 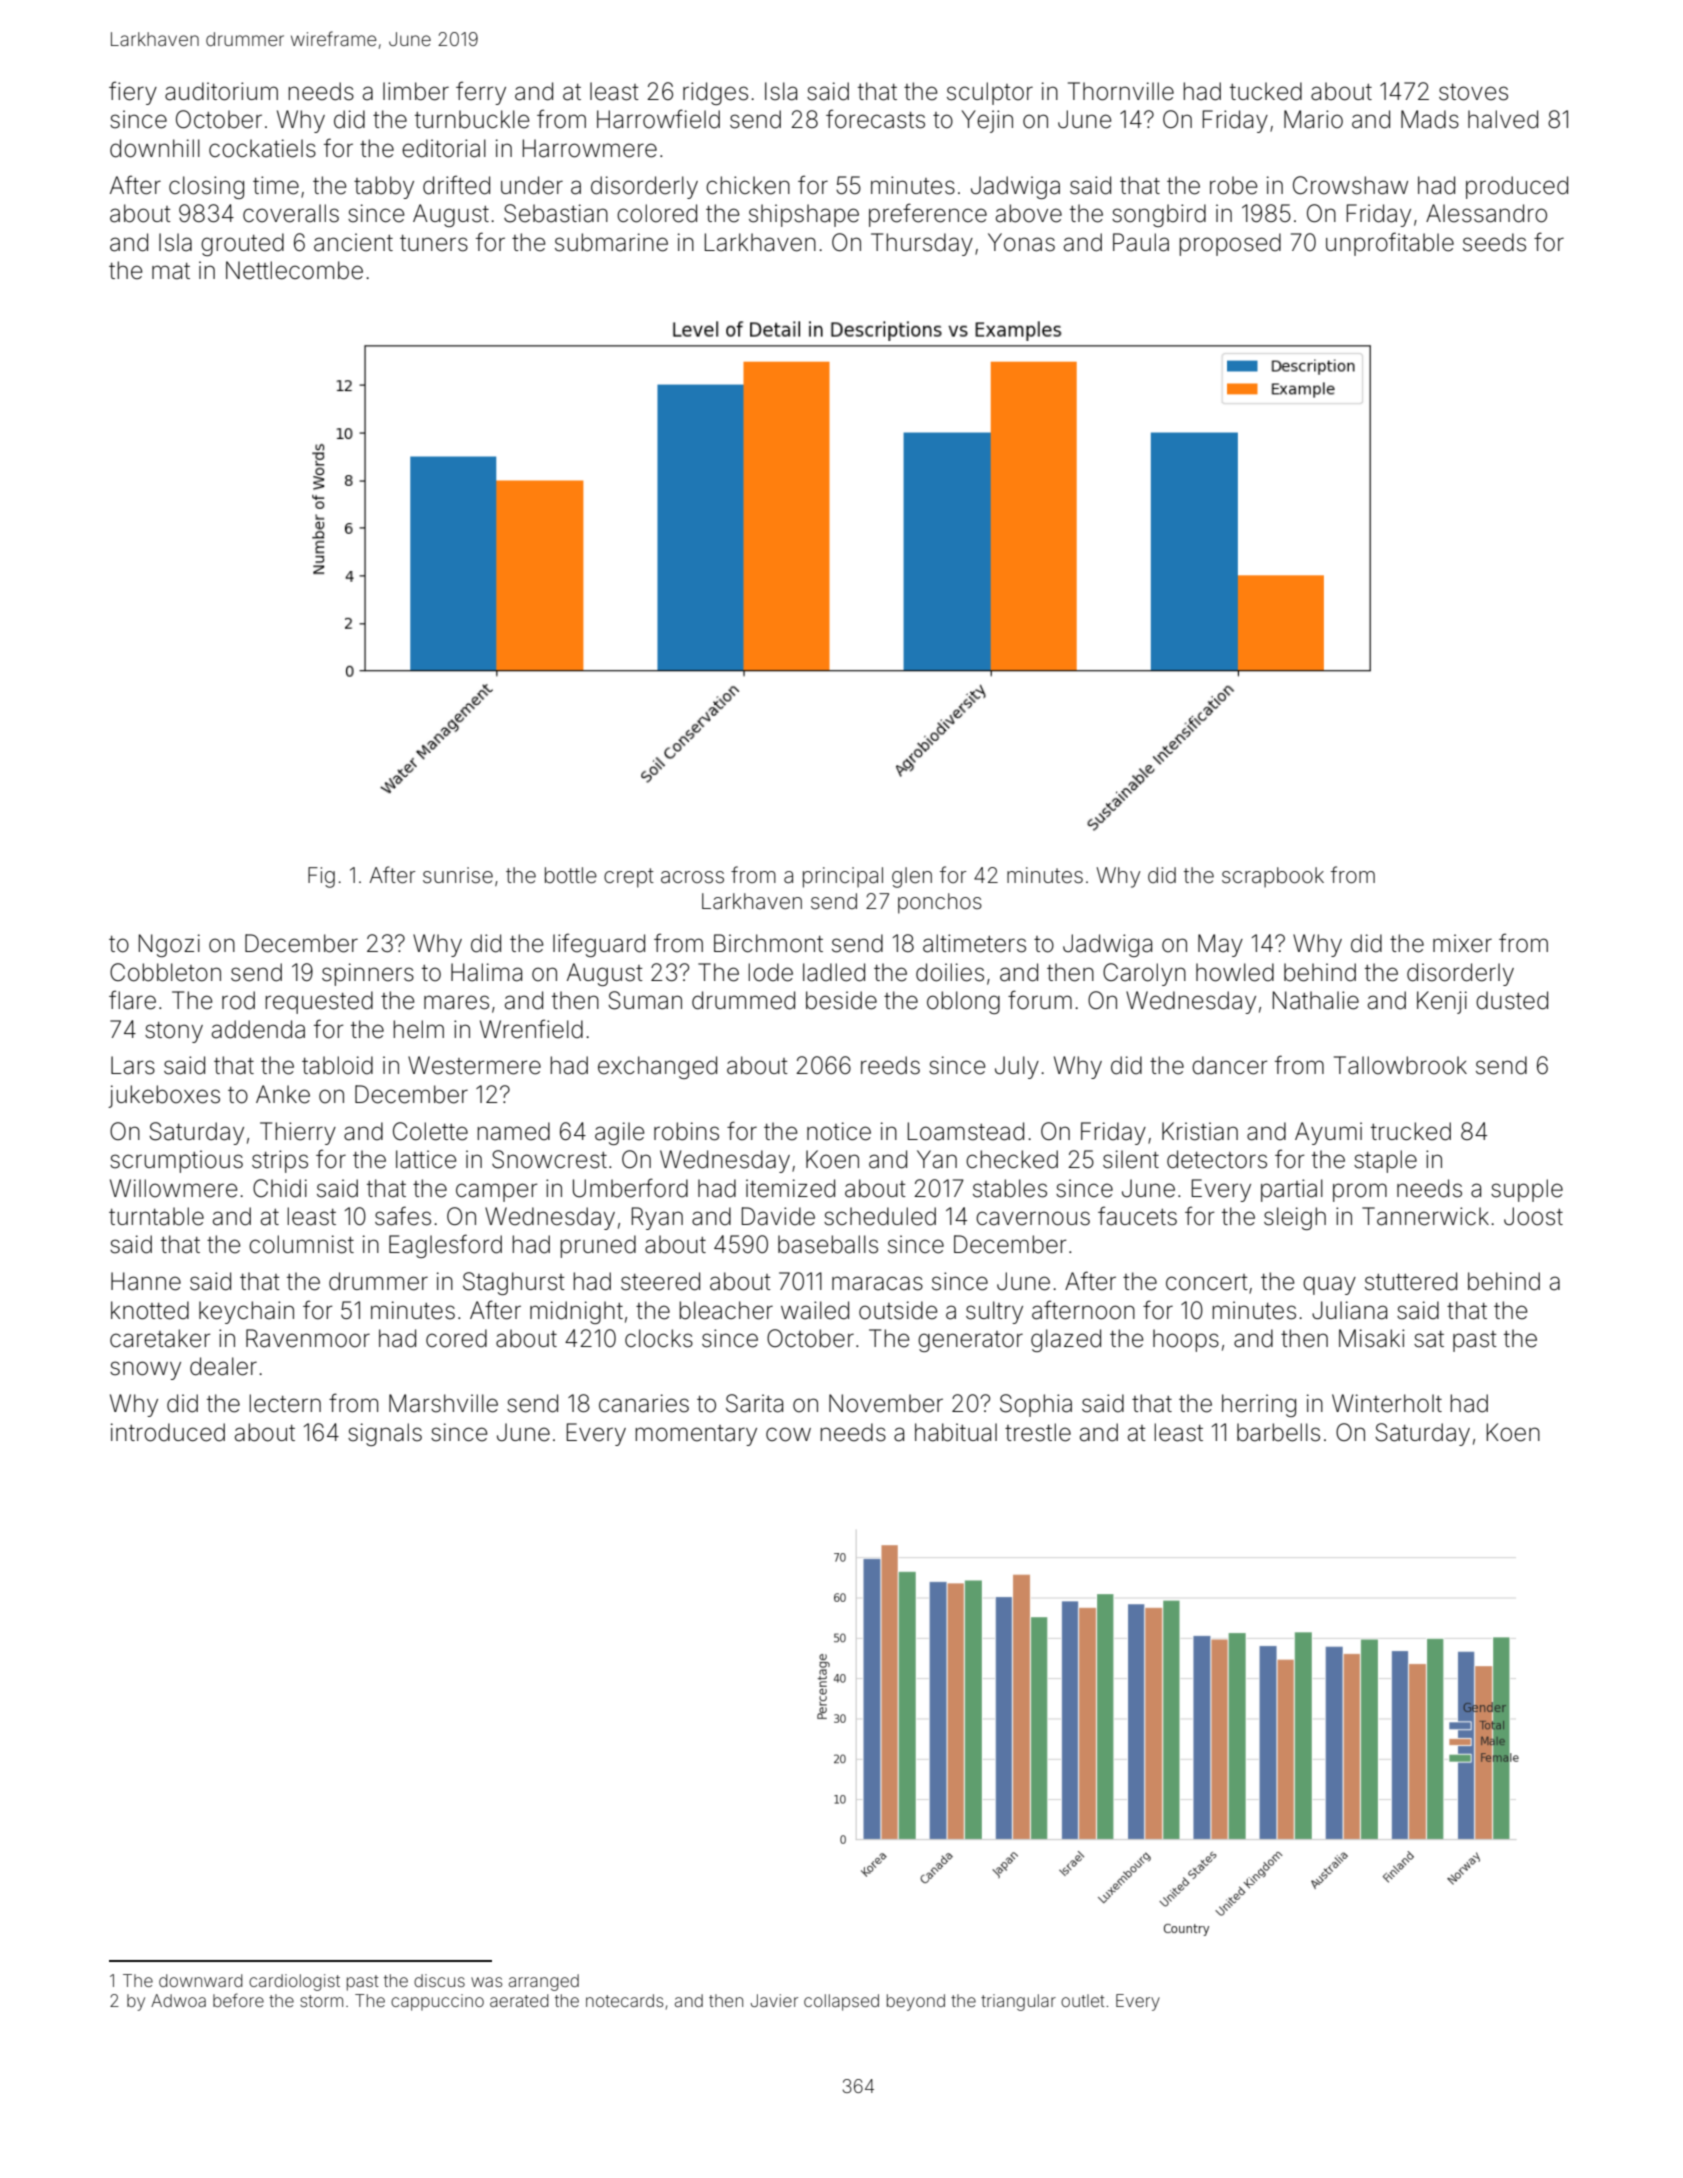 What do you see at coordinates (416, 91) in the screenshot?
I see `limber` at bounding box center [416, 91].
